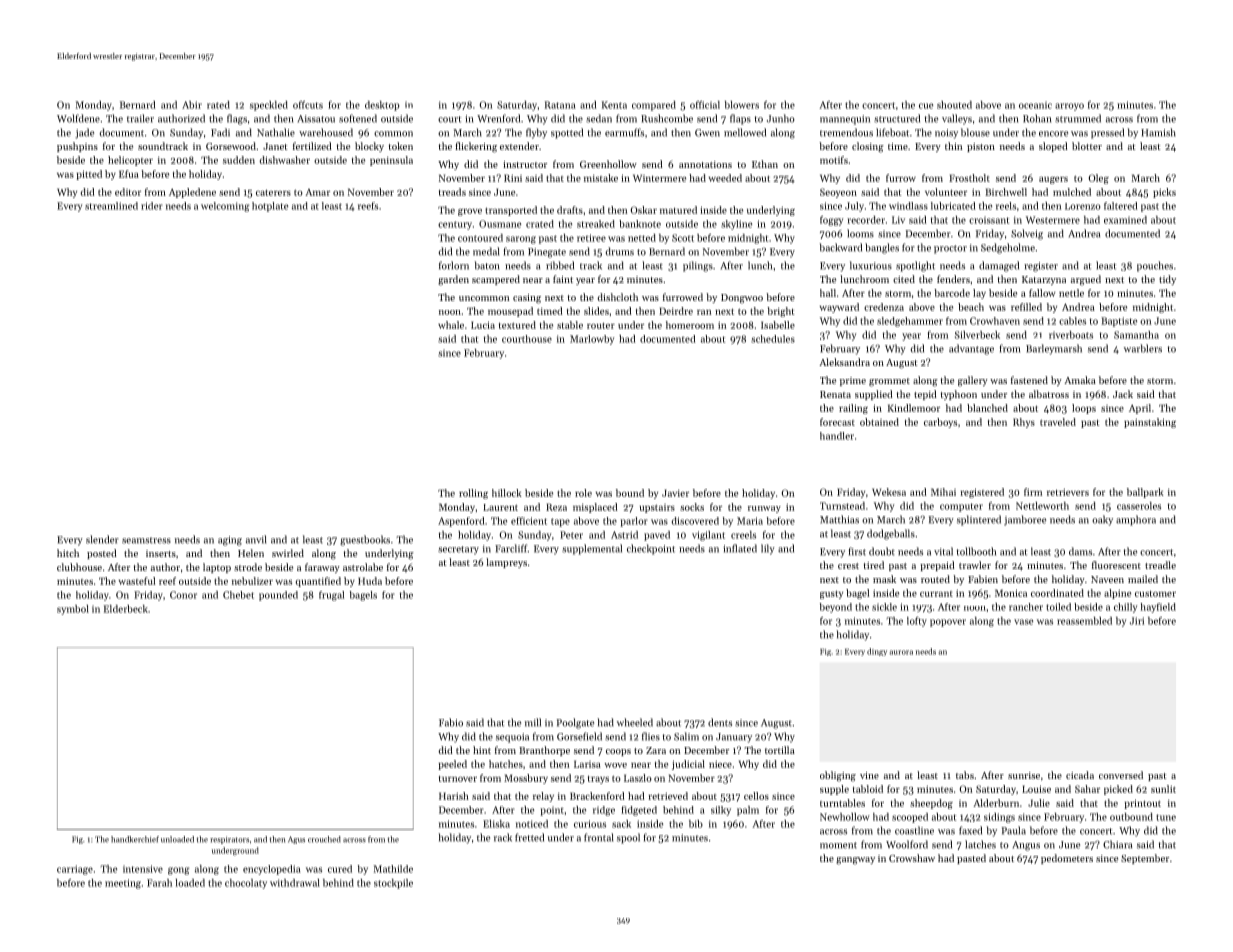 The height and width of the image is (952, 1233). I want to click on pitted, so click(89, 175).
